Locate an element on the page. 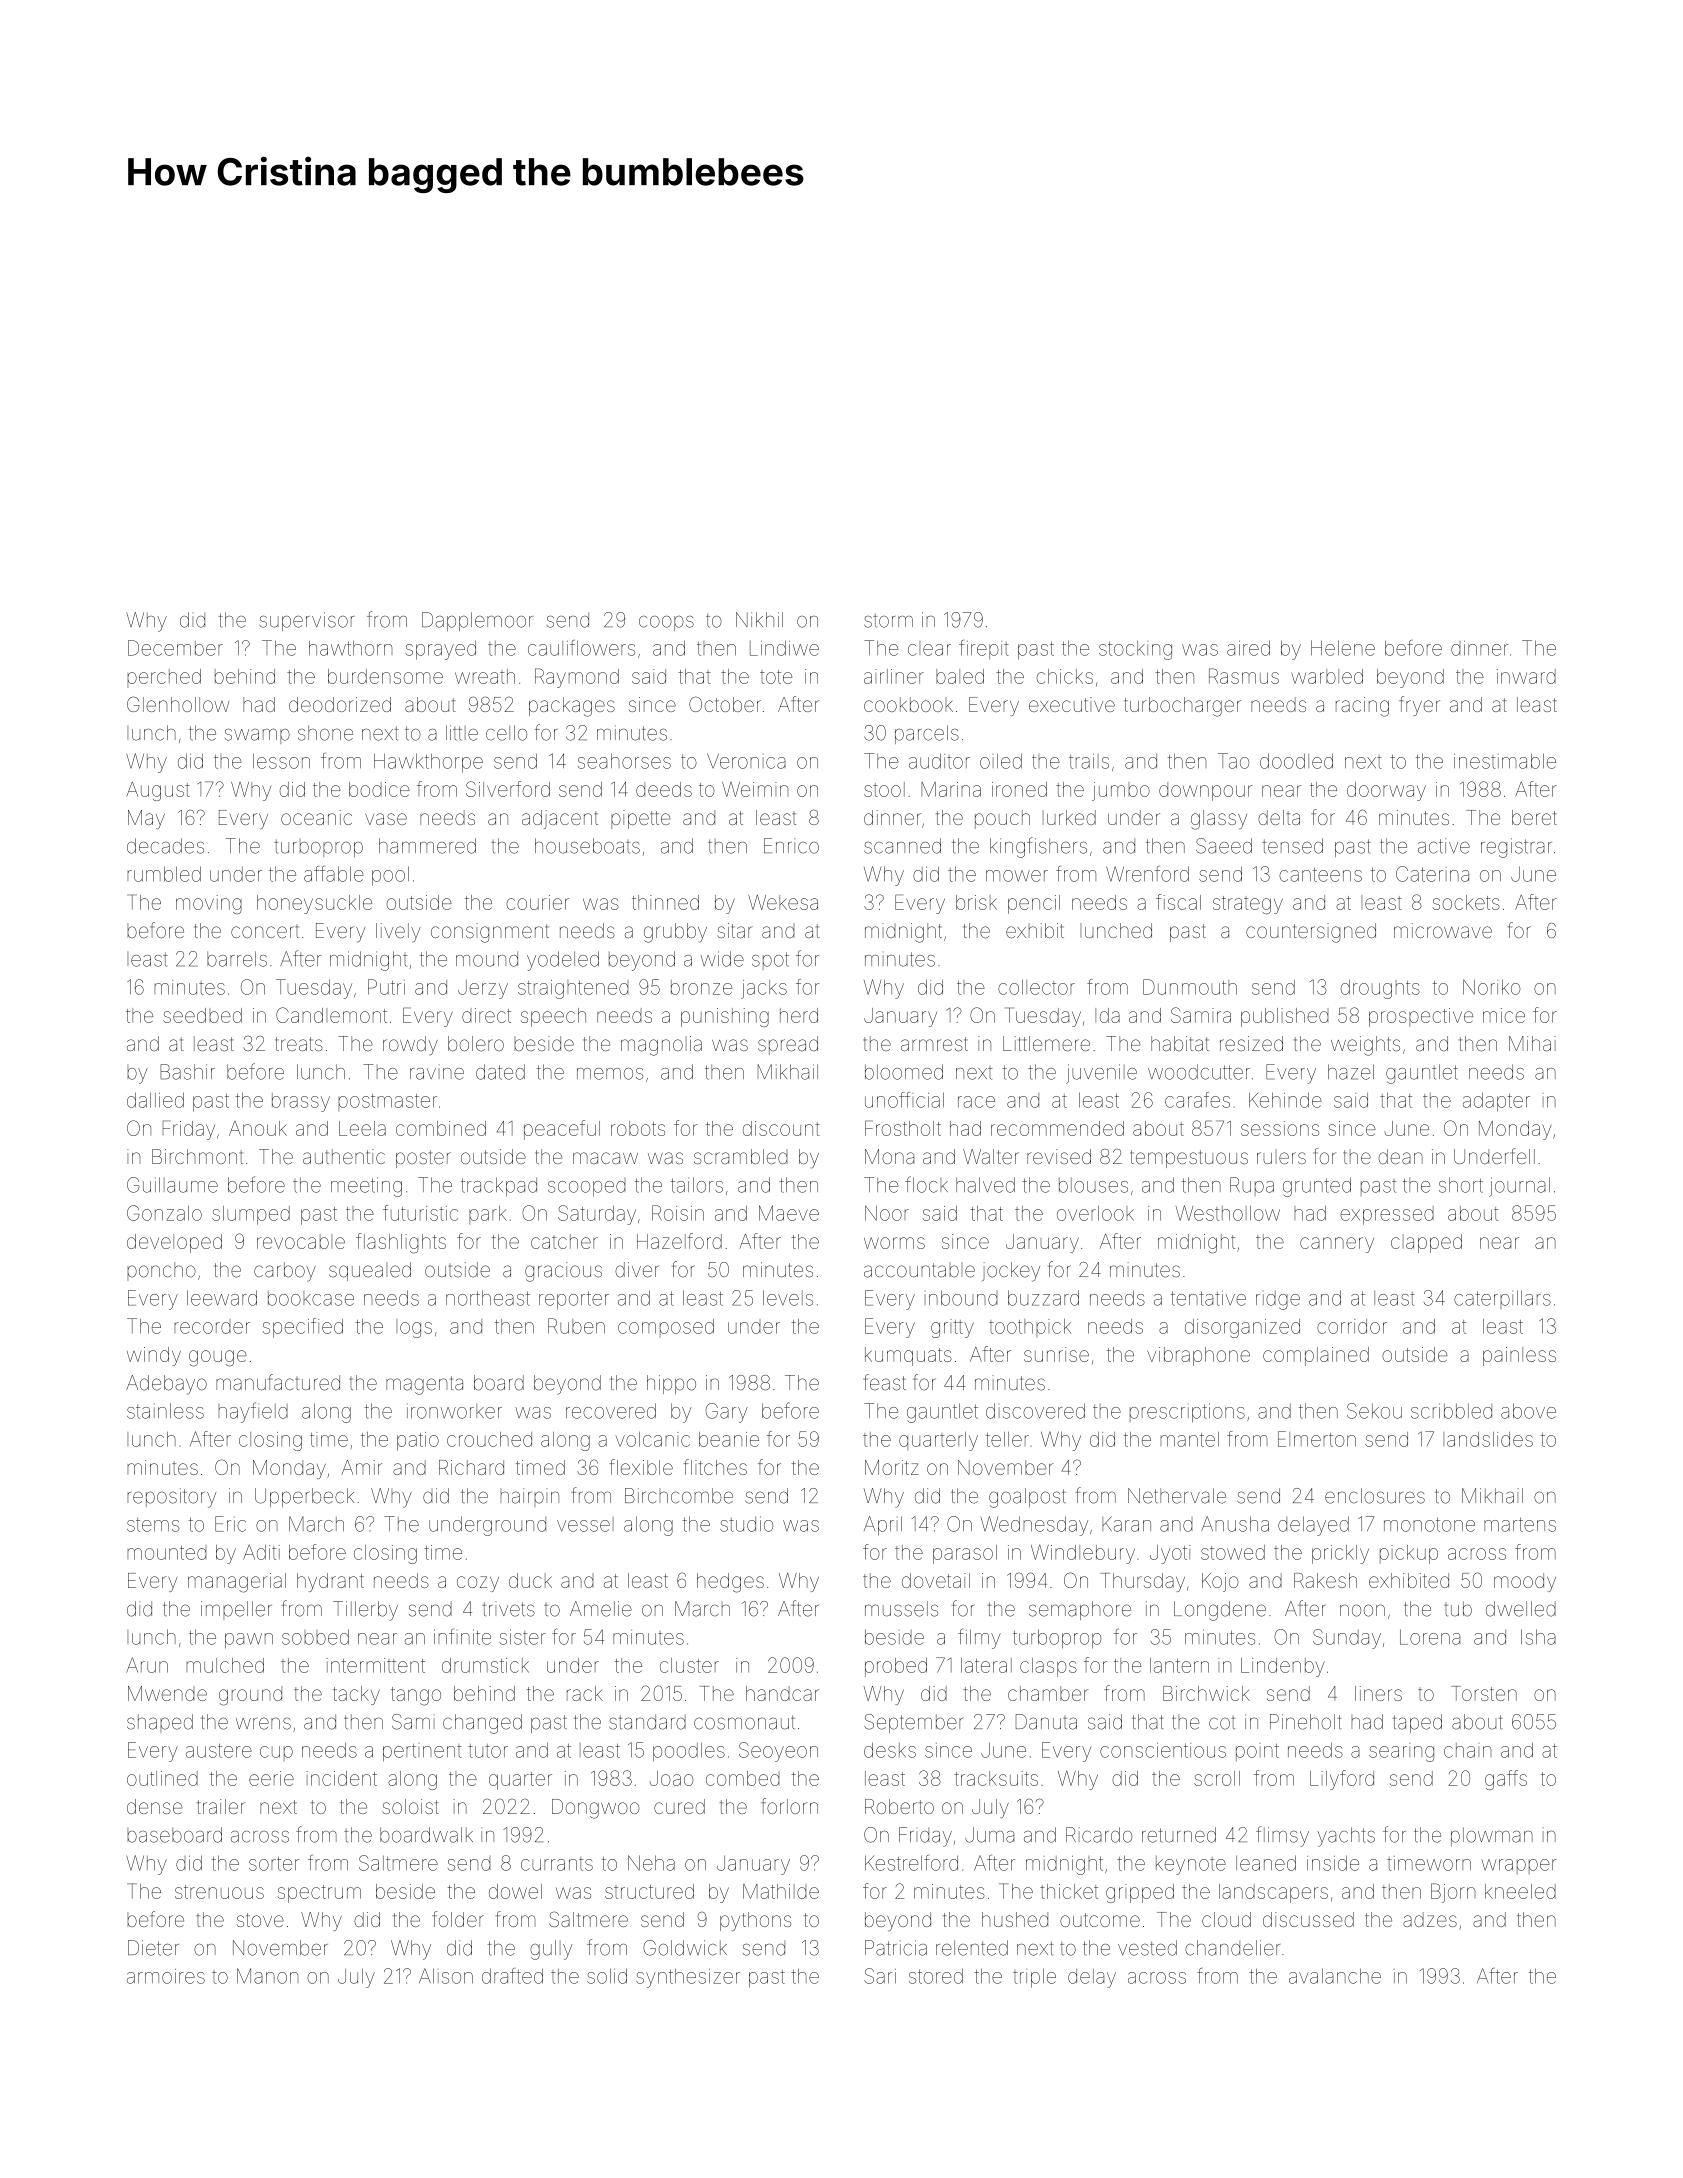 The height and width of the document is (2178, 1683). cannery is located at coordinates (1337, 1245).
